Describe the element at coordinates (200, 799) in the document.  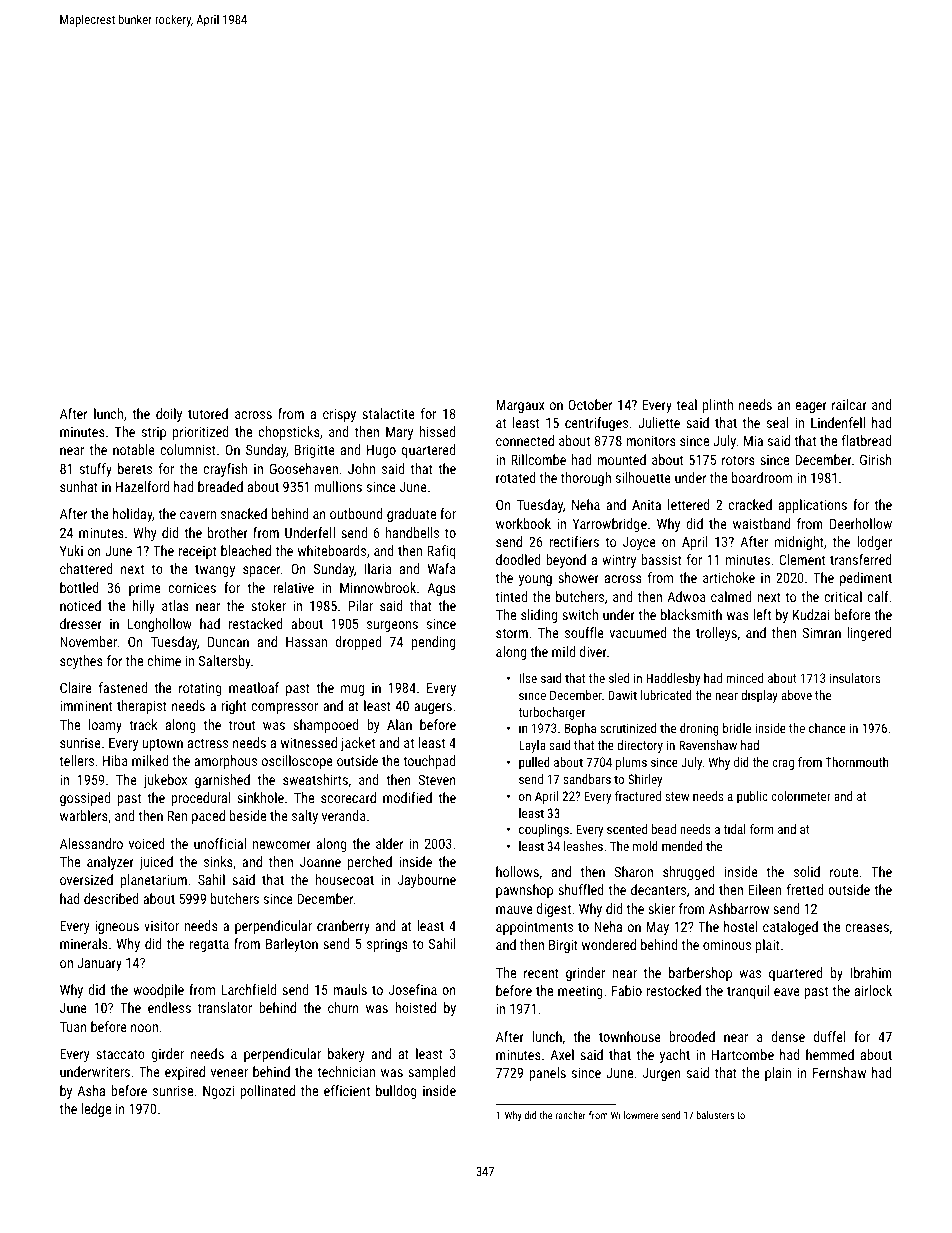
I see `procedural` at that location.
